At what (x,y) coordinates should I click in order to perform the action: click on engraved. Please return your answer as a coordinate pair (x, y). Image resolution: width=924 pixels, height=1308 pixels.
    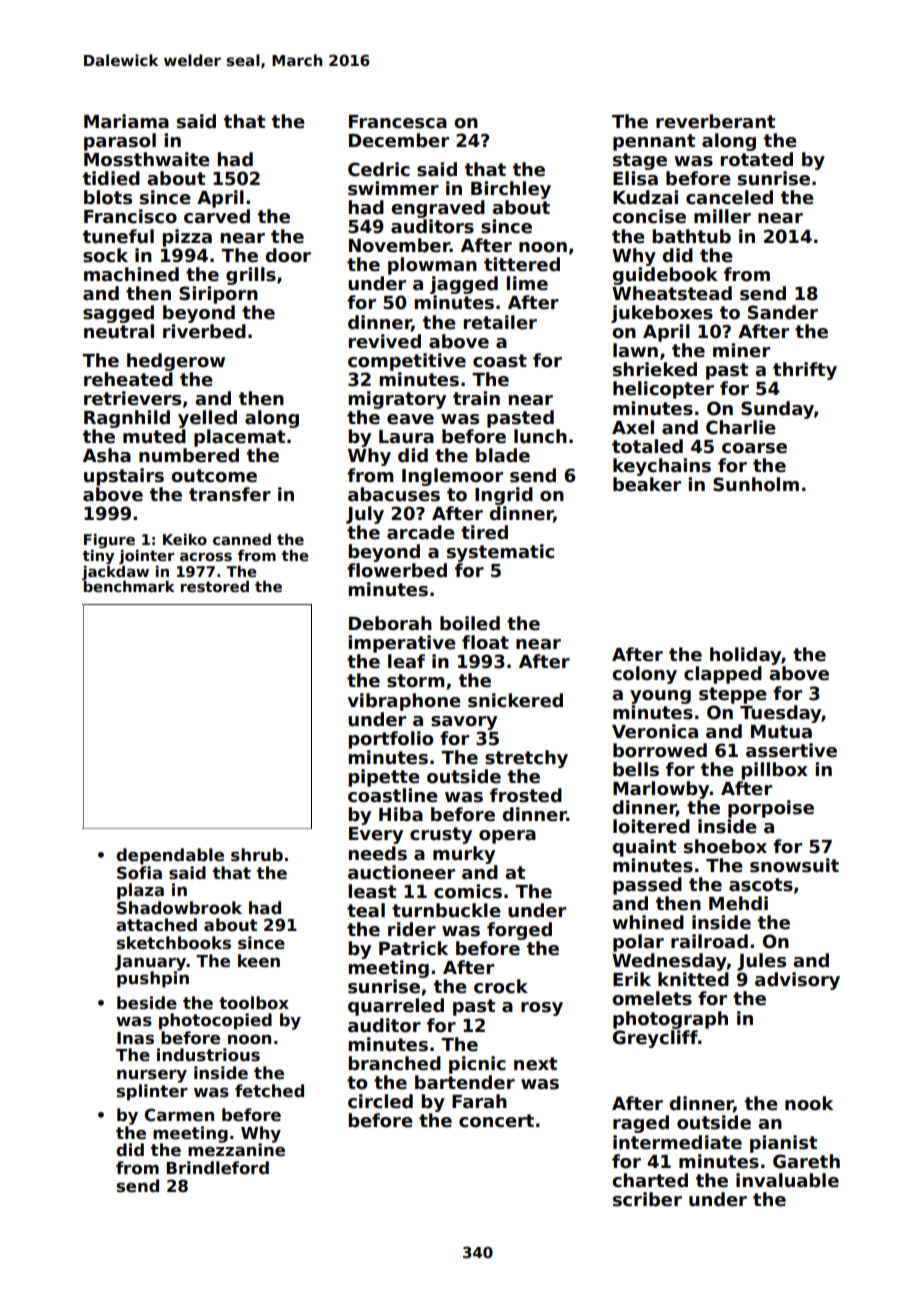
    Looking at the image, I should click on (438, 209).
